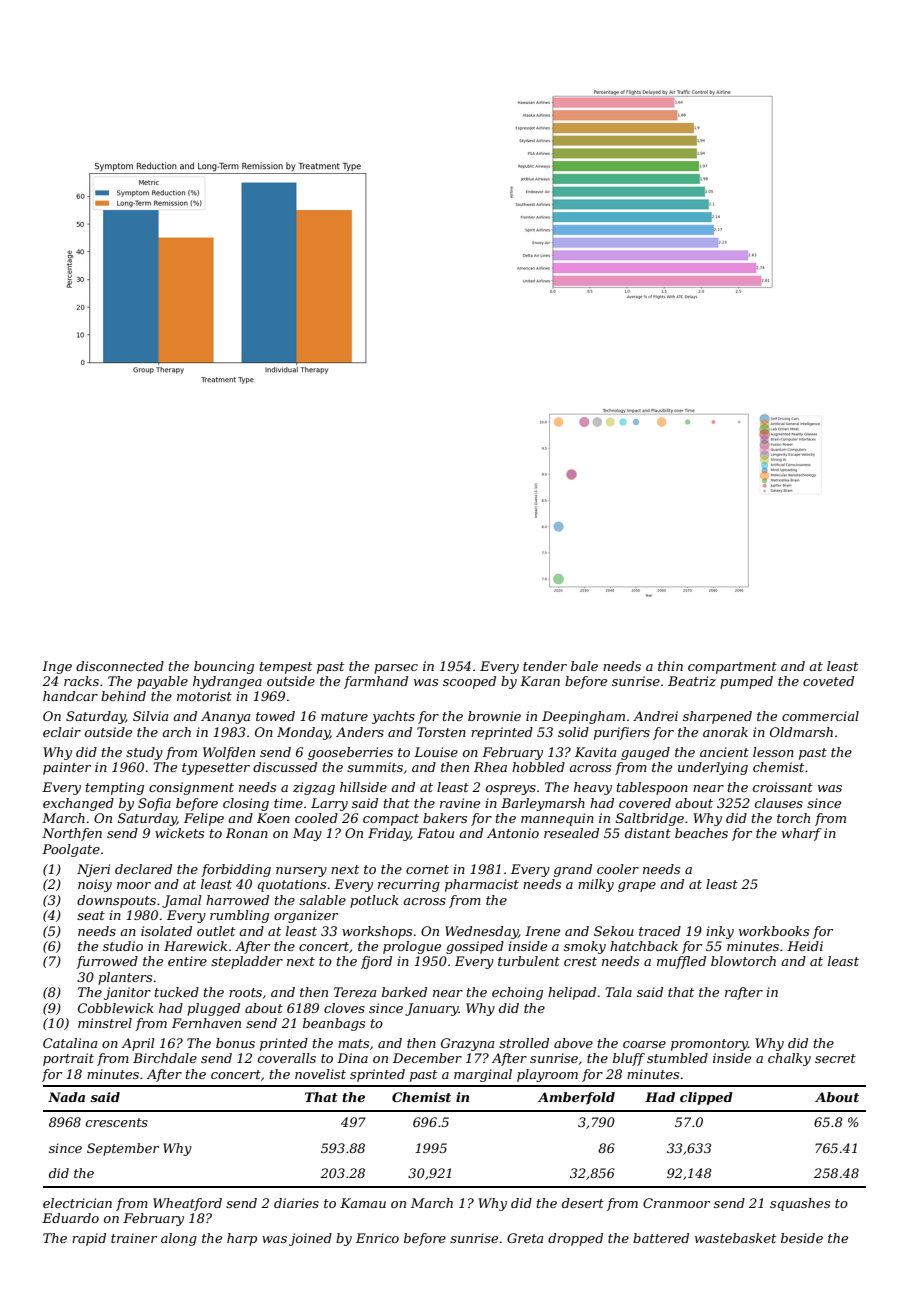 This image has height=1316, width=908. I want to click on muffled, so click(681, 962).
